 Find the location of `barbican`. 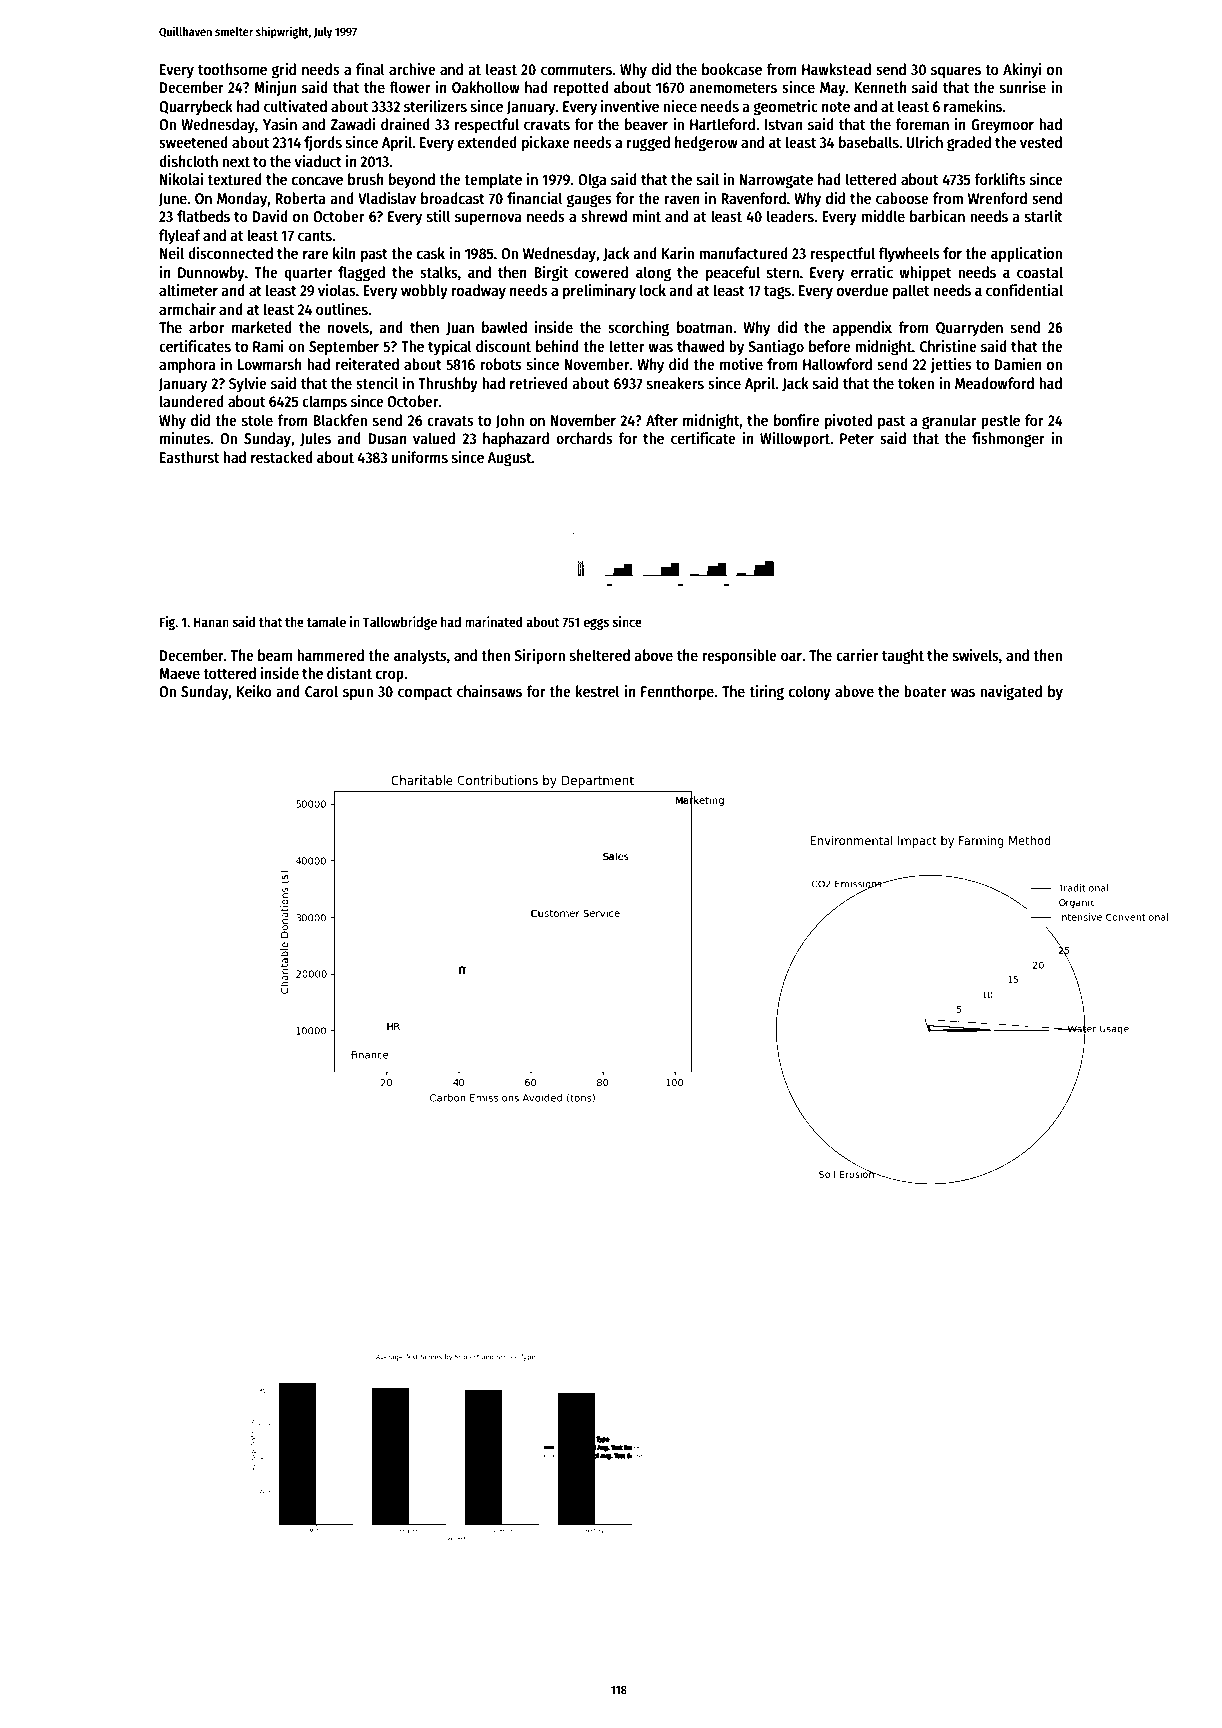

barbican is located at coordinates (937, 216).
